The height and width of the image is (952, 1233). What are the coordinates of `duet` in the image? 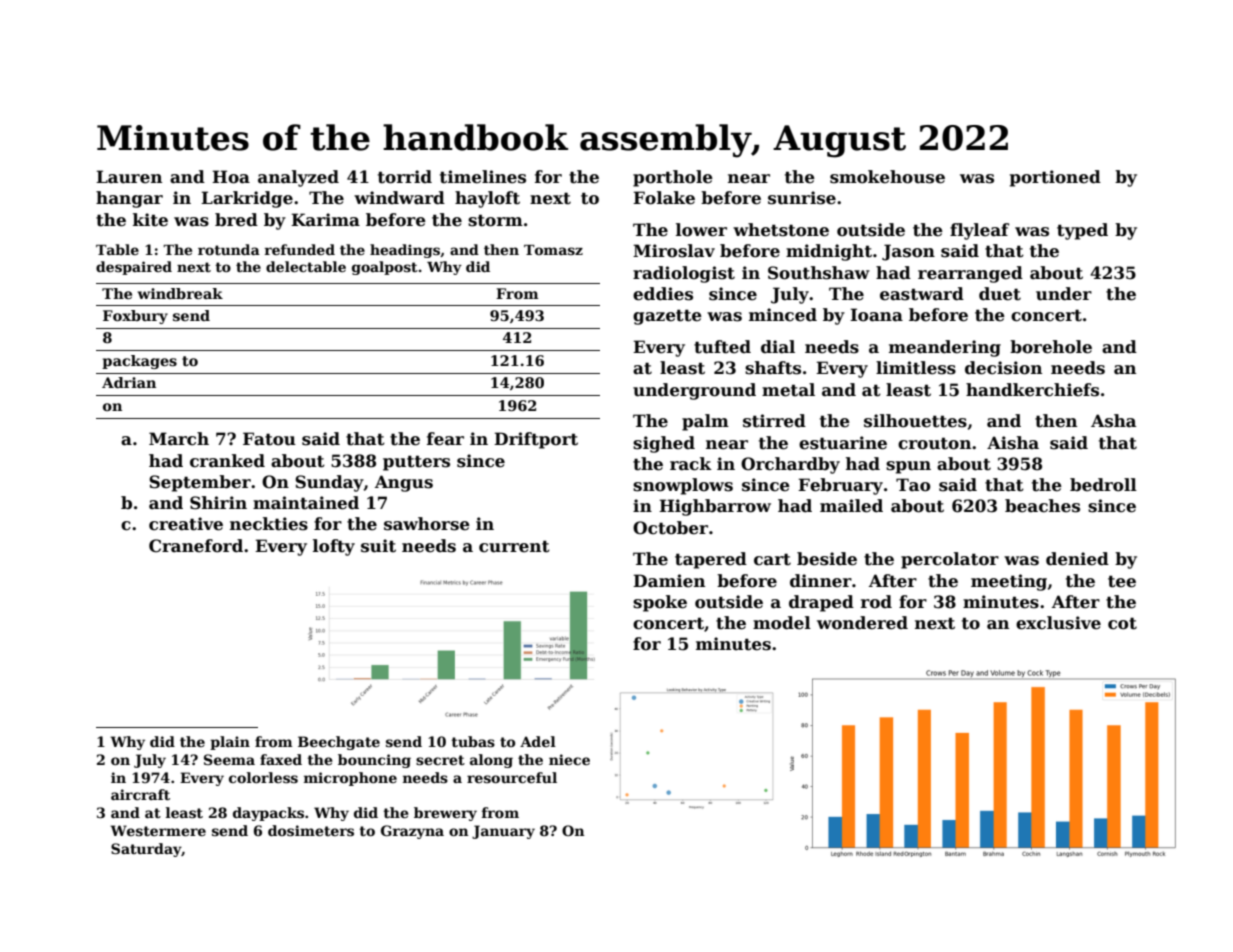 It's located at (1000, 294).
